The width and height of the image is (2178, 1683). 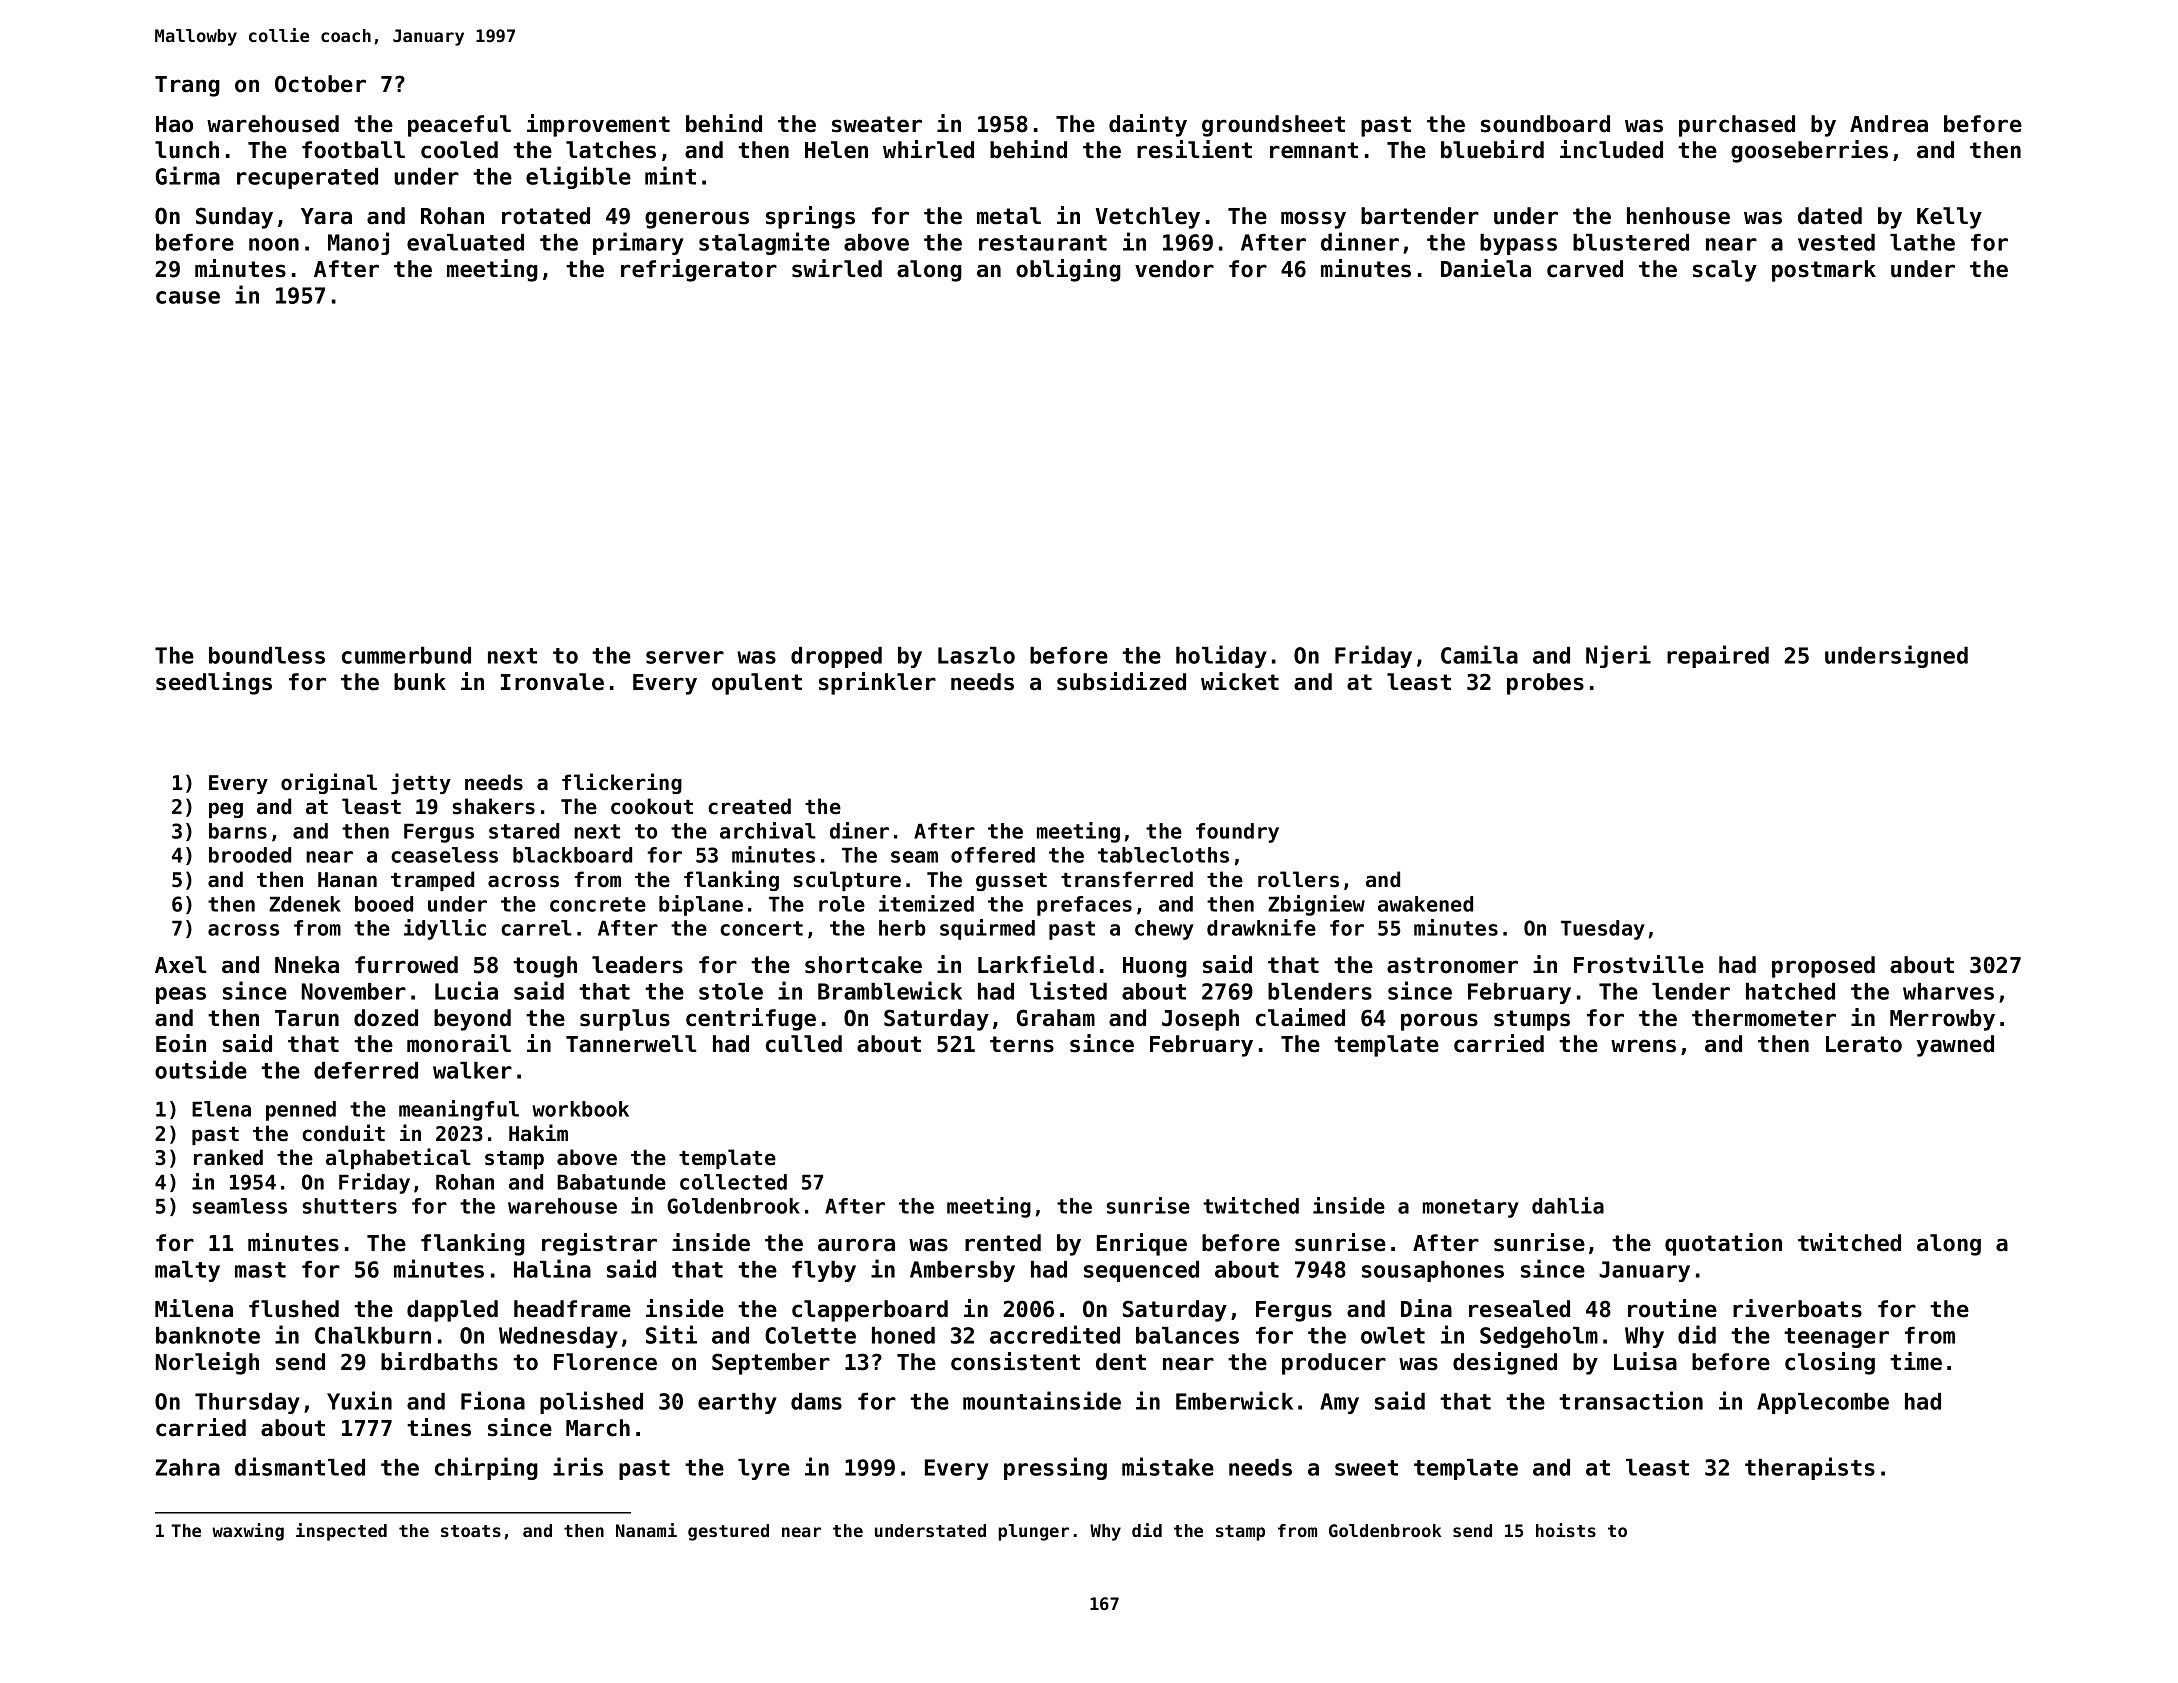 I want to click on waxwing, so click(x=248, y=1532).
